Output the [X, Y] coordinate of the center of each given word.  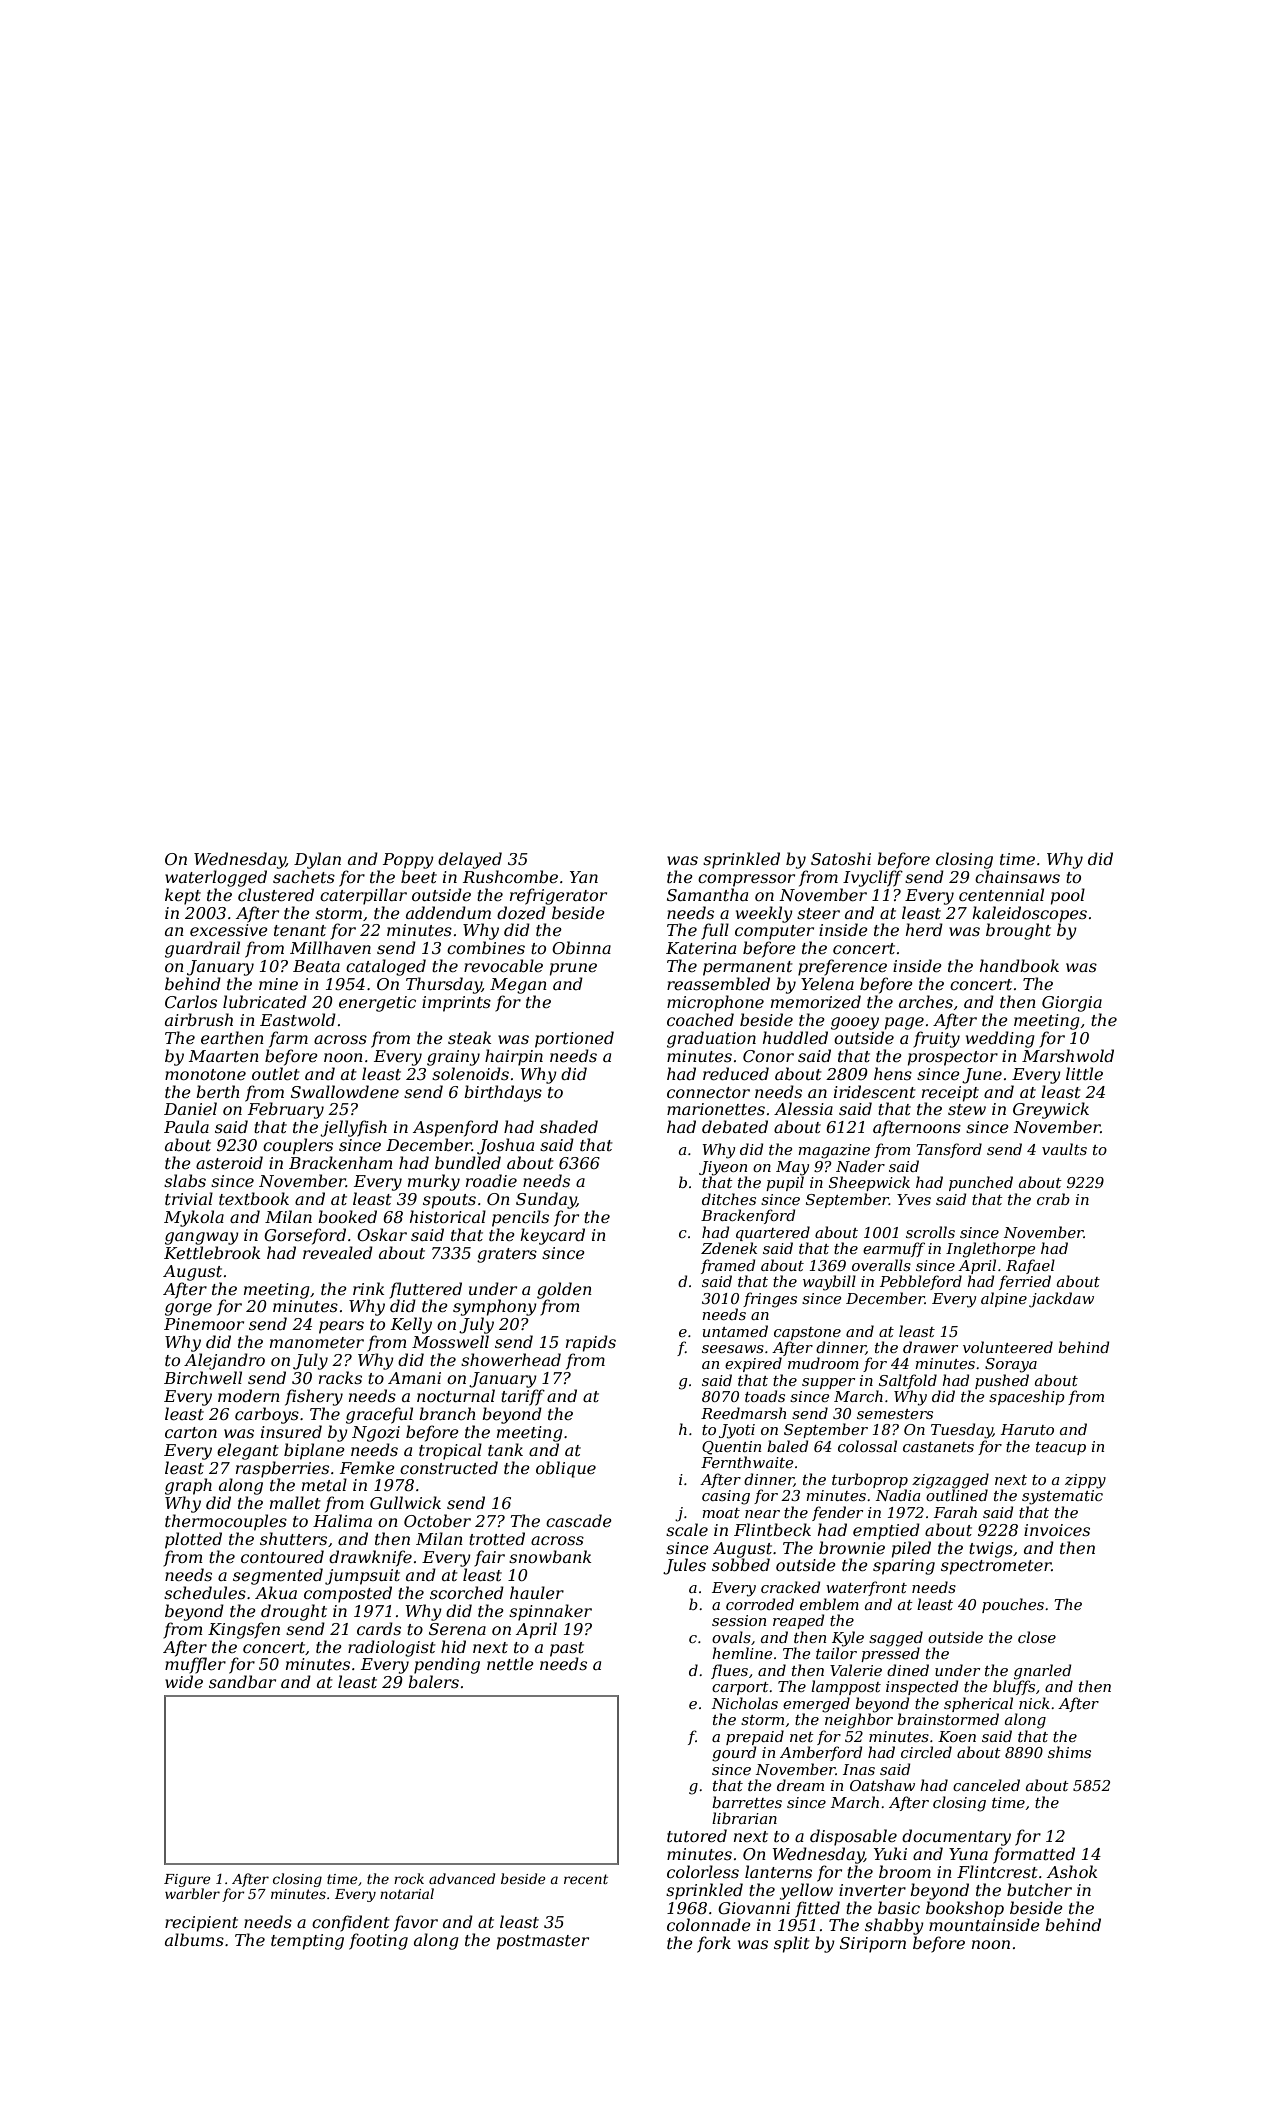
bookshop [965, 1909]
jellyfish [353, 1128]
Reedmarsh [743, 1413]
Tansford [949, 1150]
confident [351, 1923]
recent [586, 1879]
